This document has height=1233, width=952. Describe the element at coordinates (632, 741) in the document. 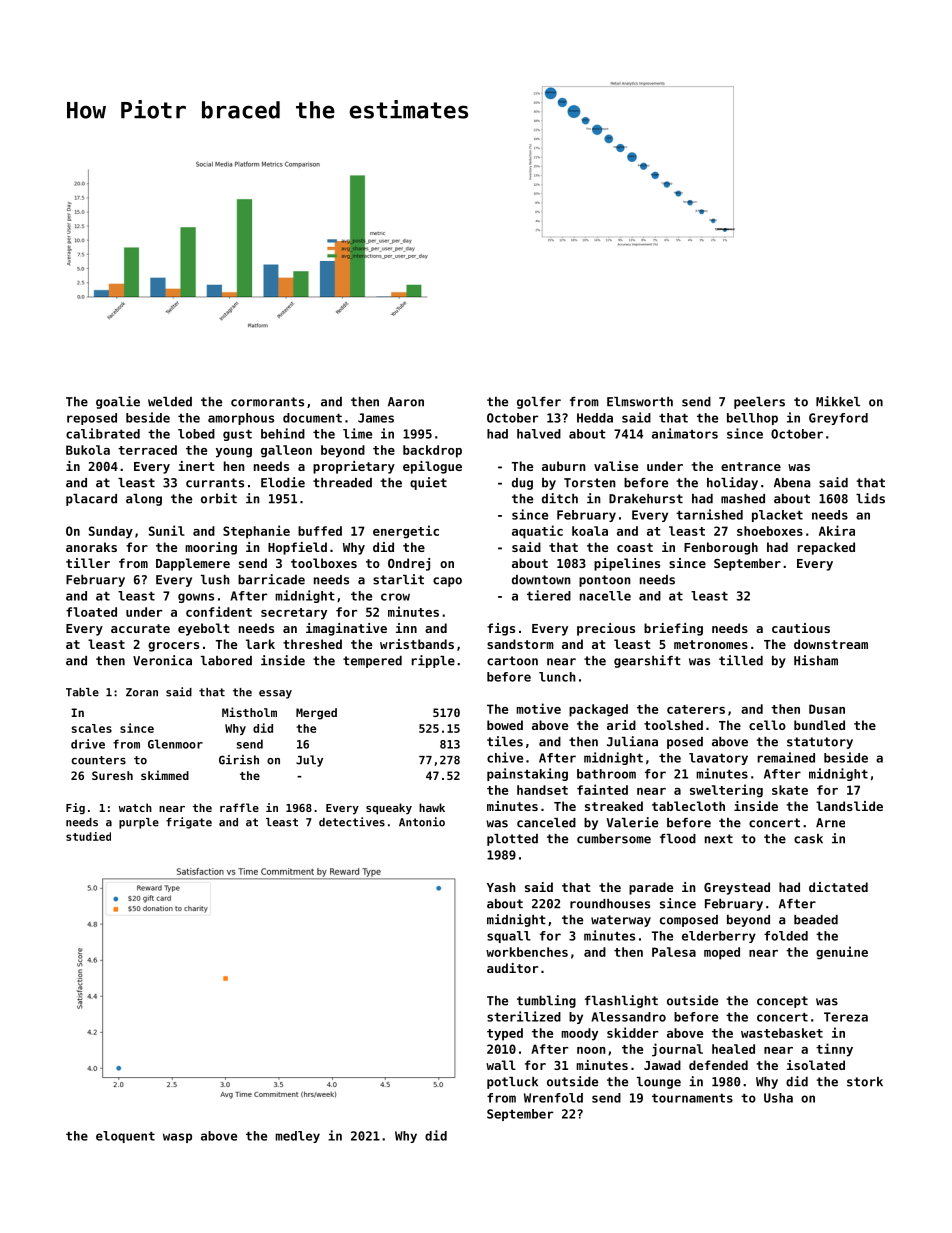

I see `Juliana` at that location.
